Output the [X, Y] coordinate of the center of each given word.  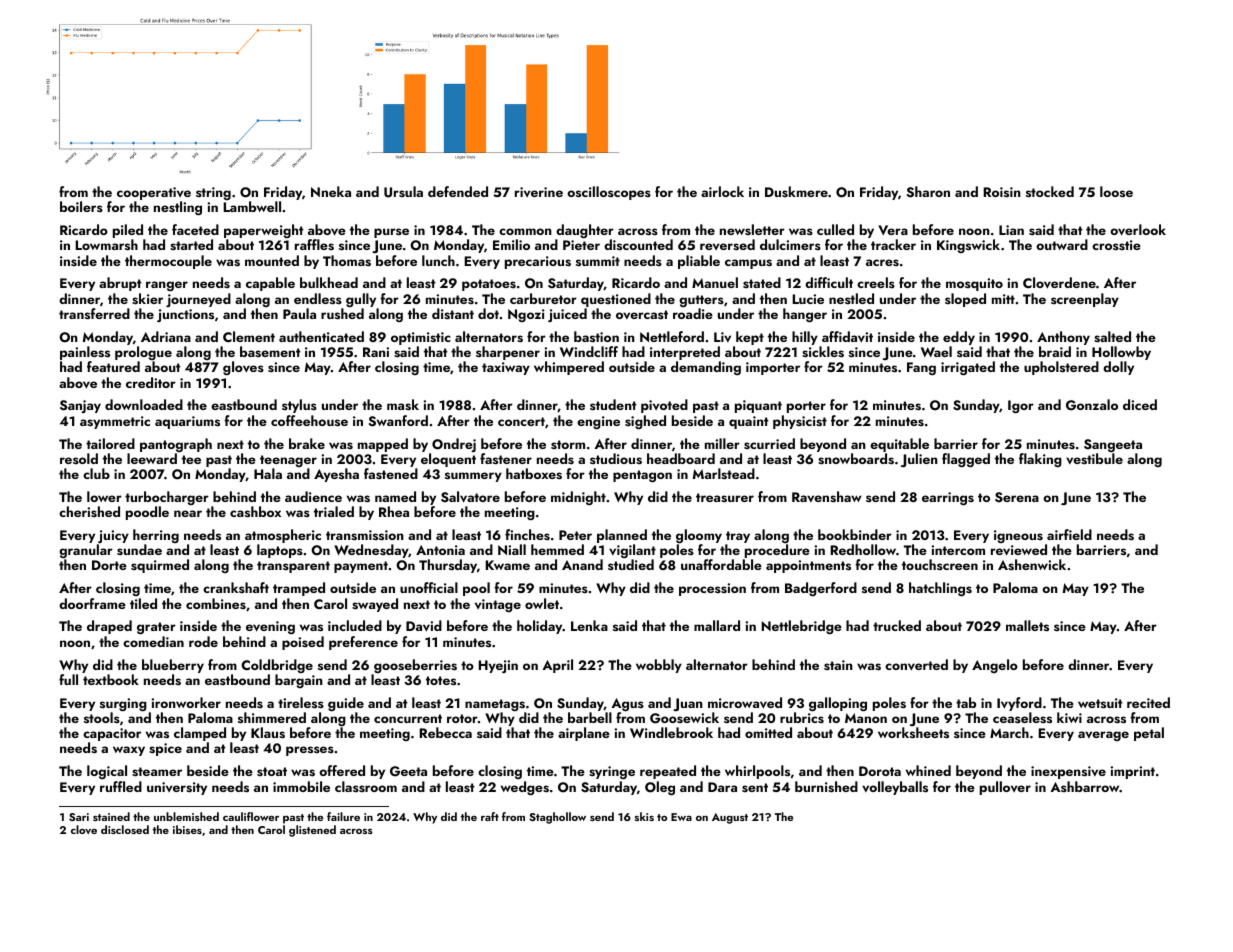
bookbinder [855, 534]
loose [1116, 191]
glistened [312, 831]
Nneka [331, 191]
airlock [722, 191]
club [96, 473]
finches [527, 534]
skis [644, 816]
